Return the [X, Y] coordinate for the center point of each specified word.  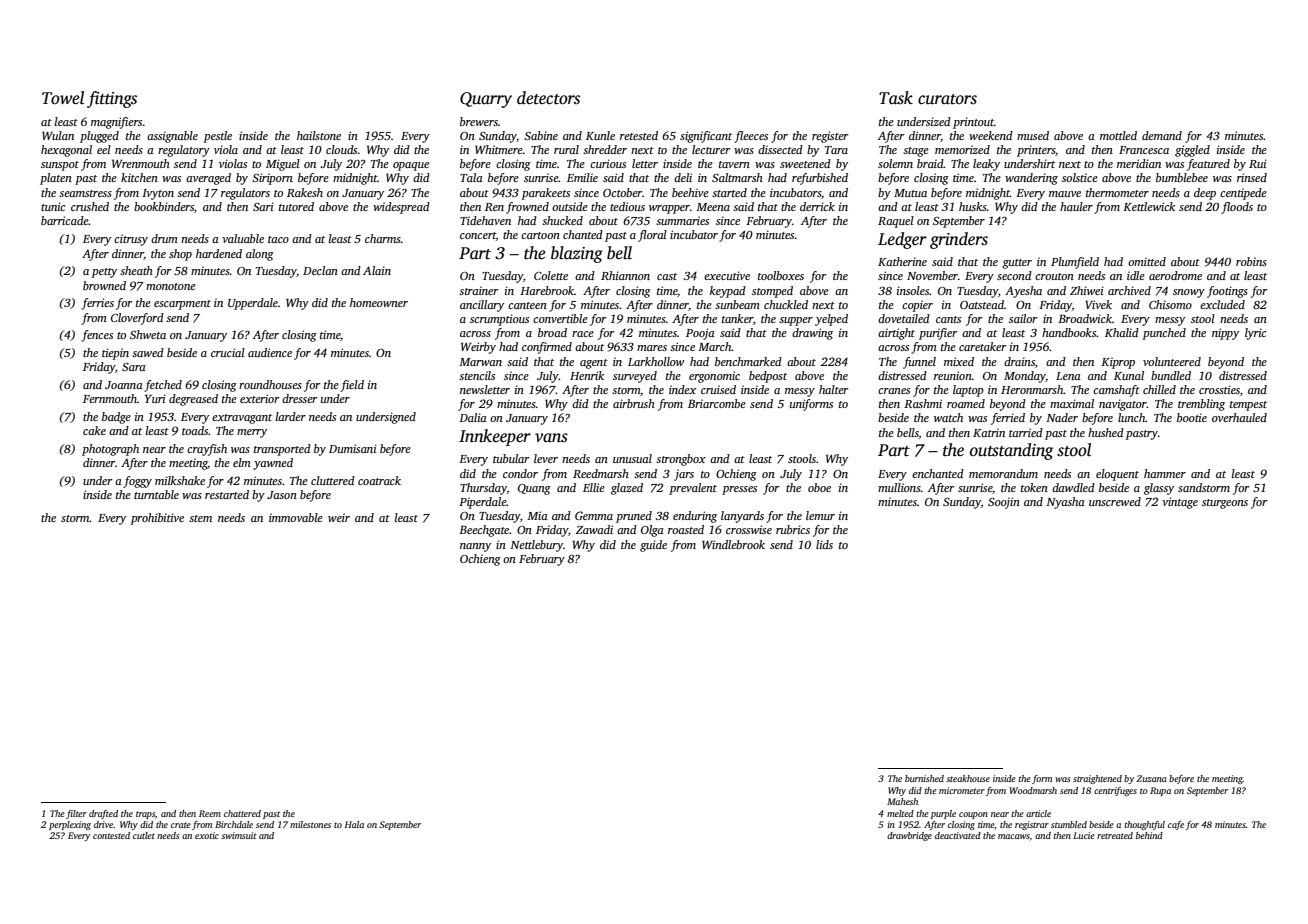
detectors [548, 98]
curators [947, 99]
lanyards [742, 517]
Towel [63, 98]
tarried [1026, 432]
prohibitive [157, 519]
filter [76, 814]
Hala [354, 824]
